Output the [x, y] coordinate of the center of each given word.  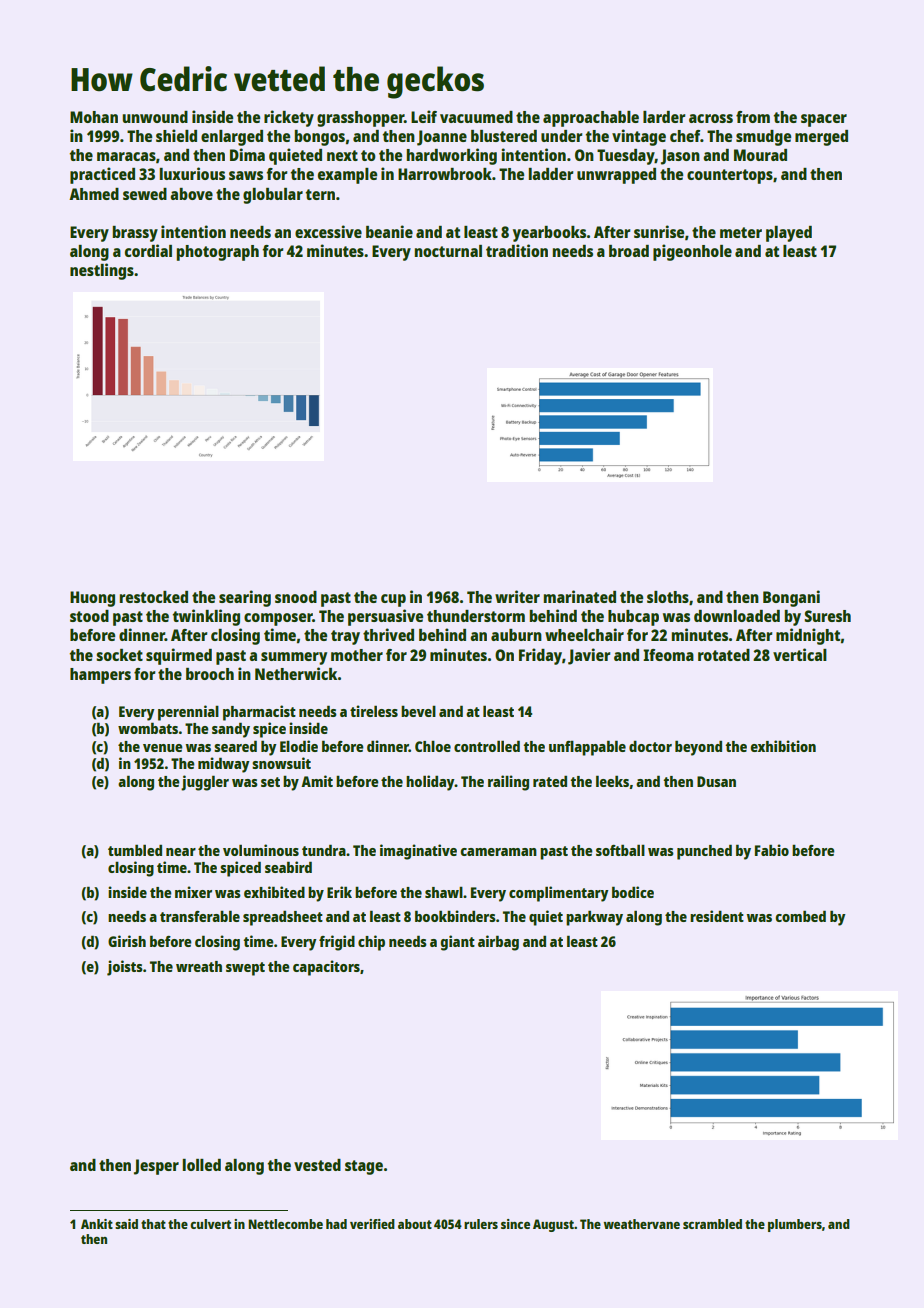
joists [125, 968]
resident [717, 916]
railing [508, 783]
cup [393, 600]
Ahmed [94, 194]
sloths [668, 597]
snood [296, 597]
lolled [201, 1165]
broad [629, 251]
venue [163, 748]
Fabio [772, 850]
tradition [517, 250]
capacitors [326, 968]
